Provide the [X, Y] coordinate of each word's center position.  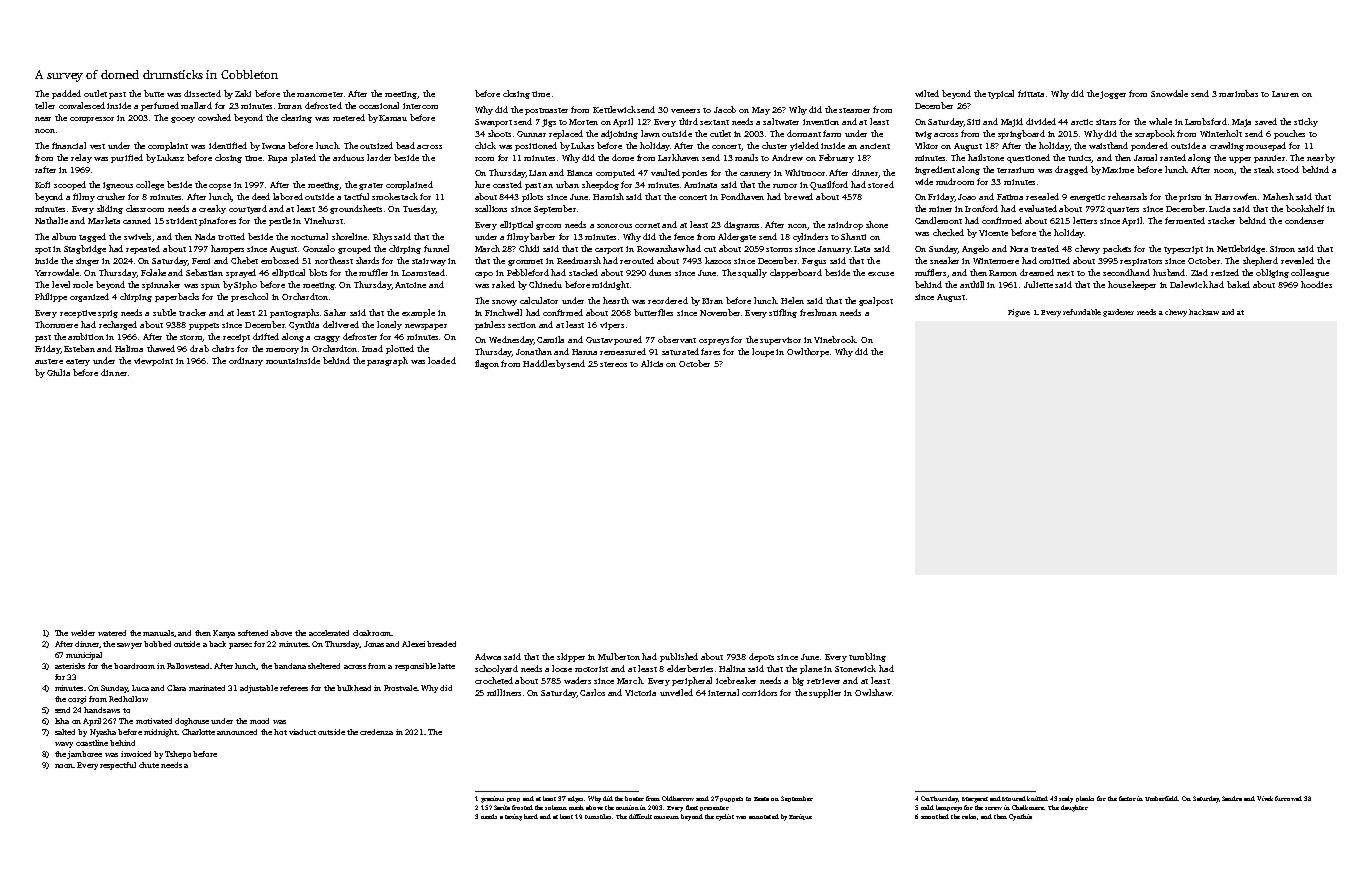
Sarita [502, 807]
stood [1288, 169]
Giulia [58, 372]
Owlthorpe [808, 352]
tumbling [867, 657]
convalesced [82, 105]
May [761, 111]
